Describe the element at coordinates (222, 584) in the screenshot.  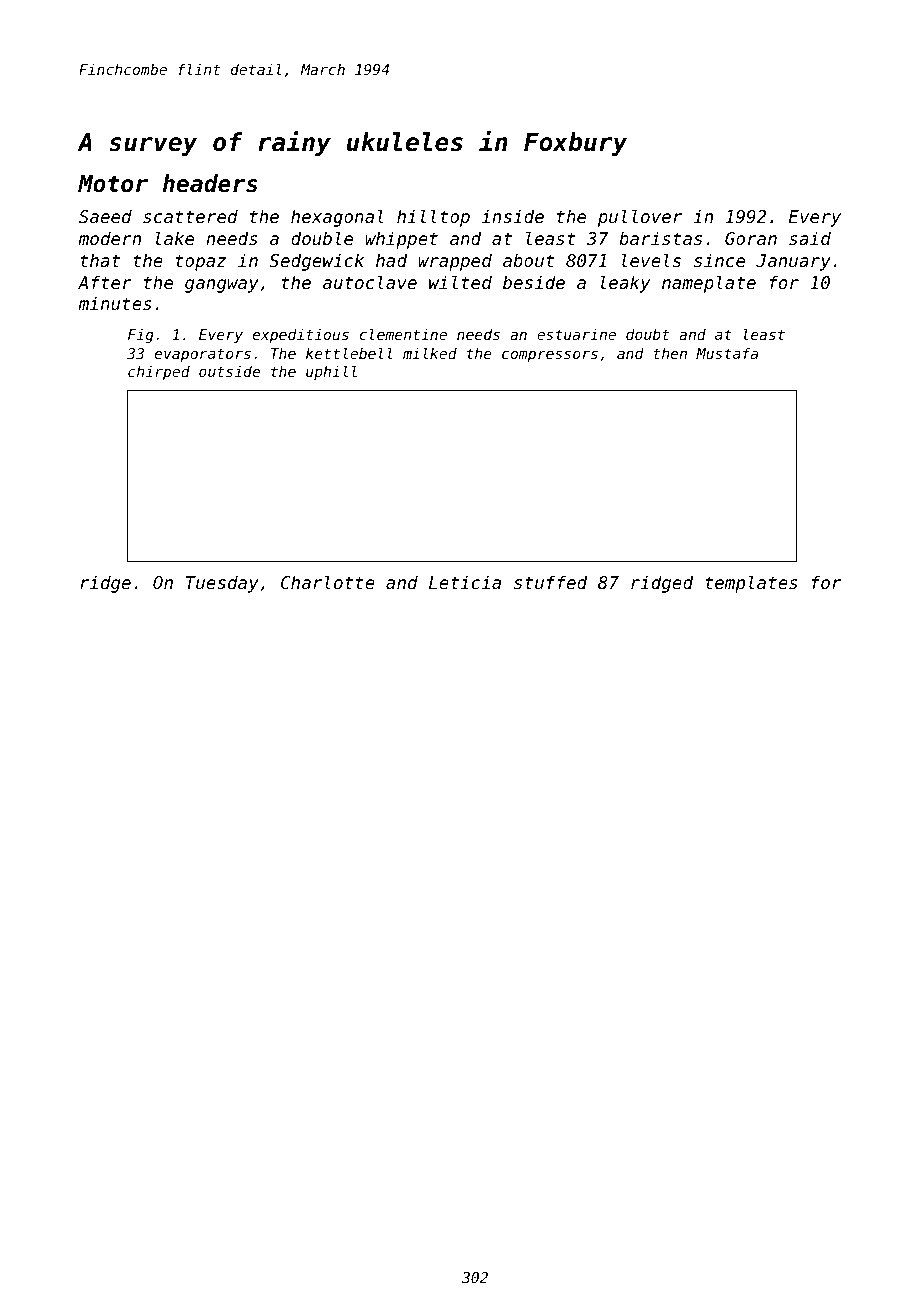
I see `Tuesday` at that location.
